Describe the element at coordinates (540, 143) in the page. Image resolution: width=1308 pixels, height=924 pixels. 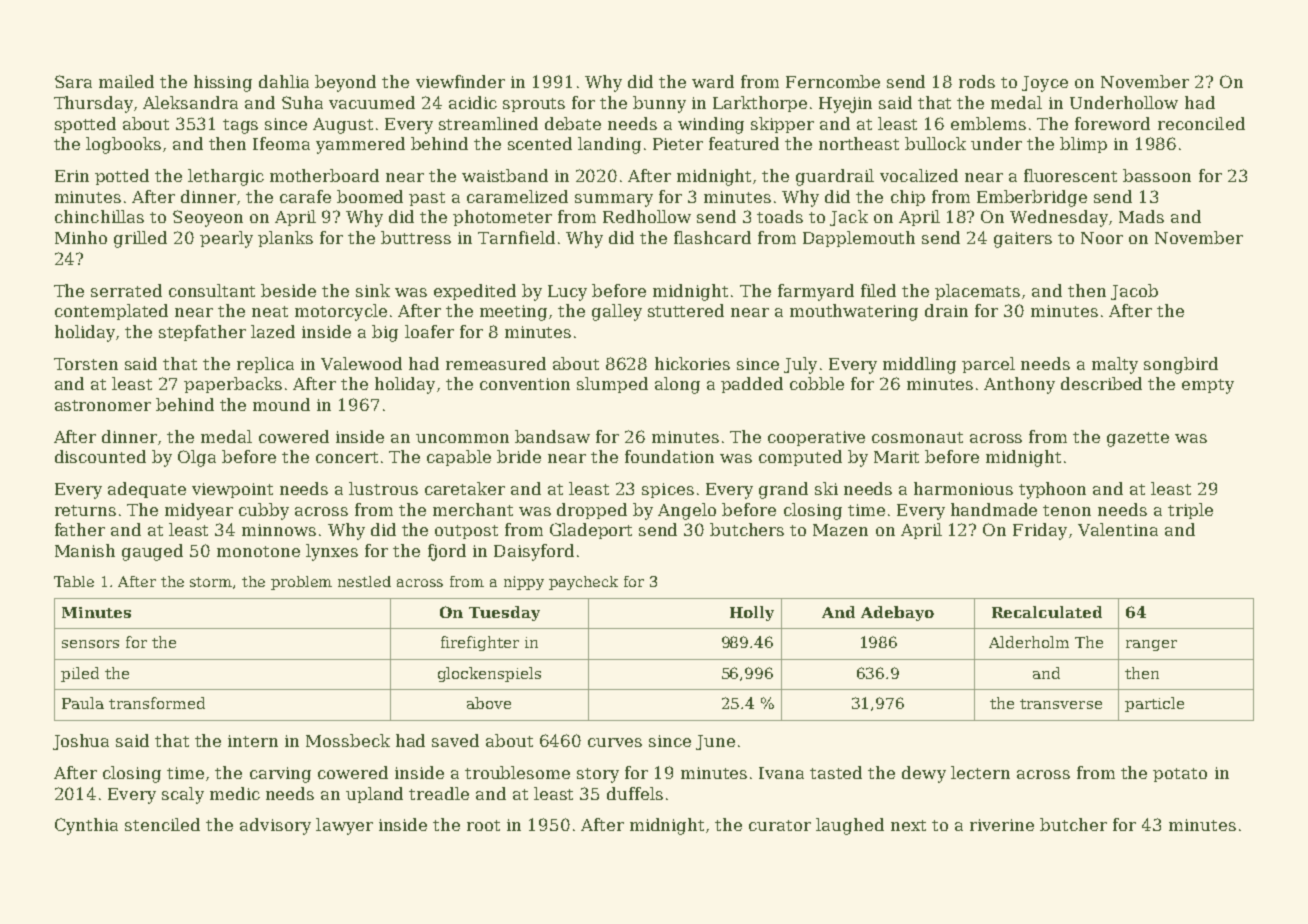
I see `scented` at that location.
